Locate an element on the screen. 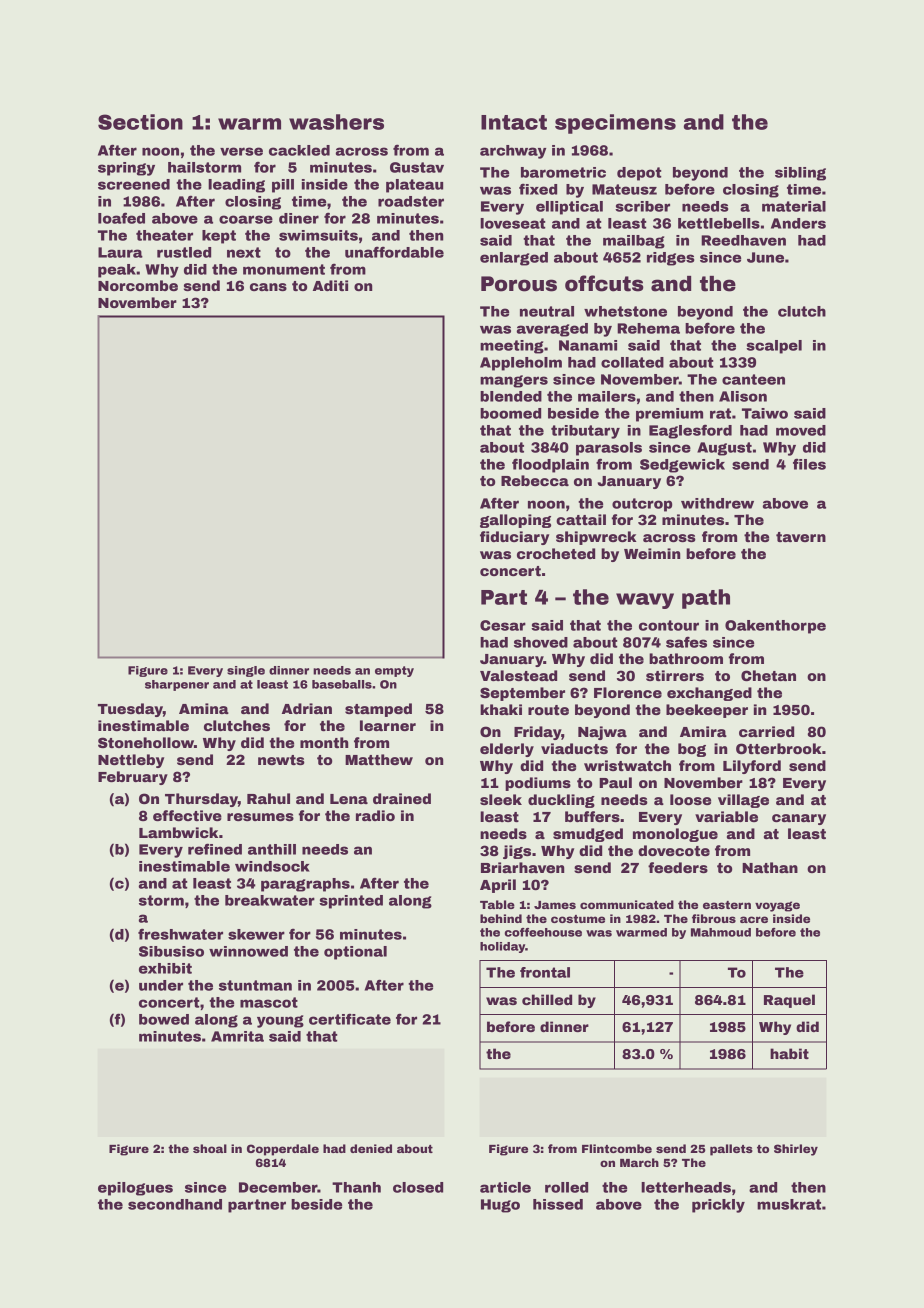 The height and width of the screenshot is (1308, 924). letterheads is located at coordinates (686, 1187).
